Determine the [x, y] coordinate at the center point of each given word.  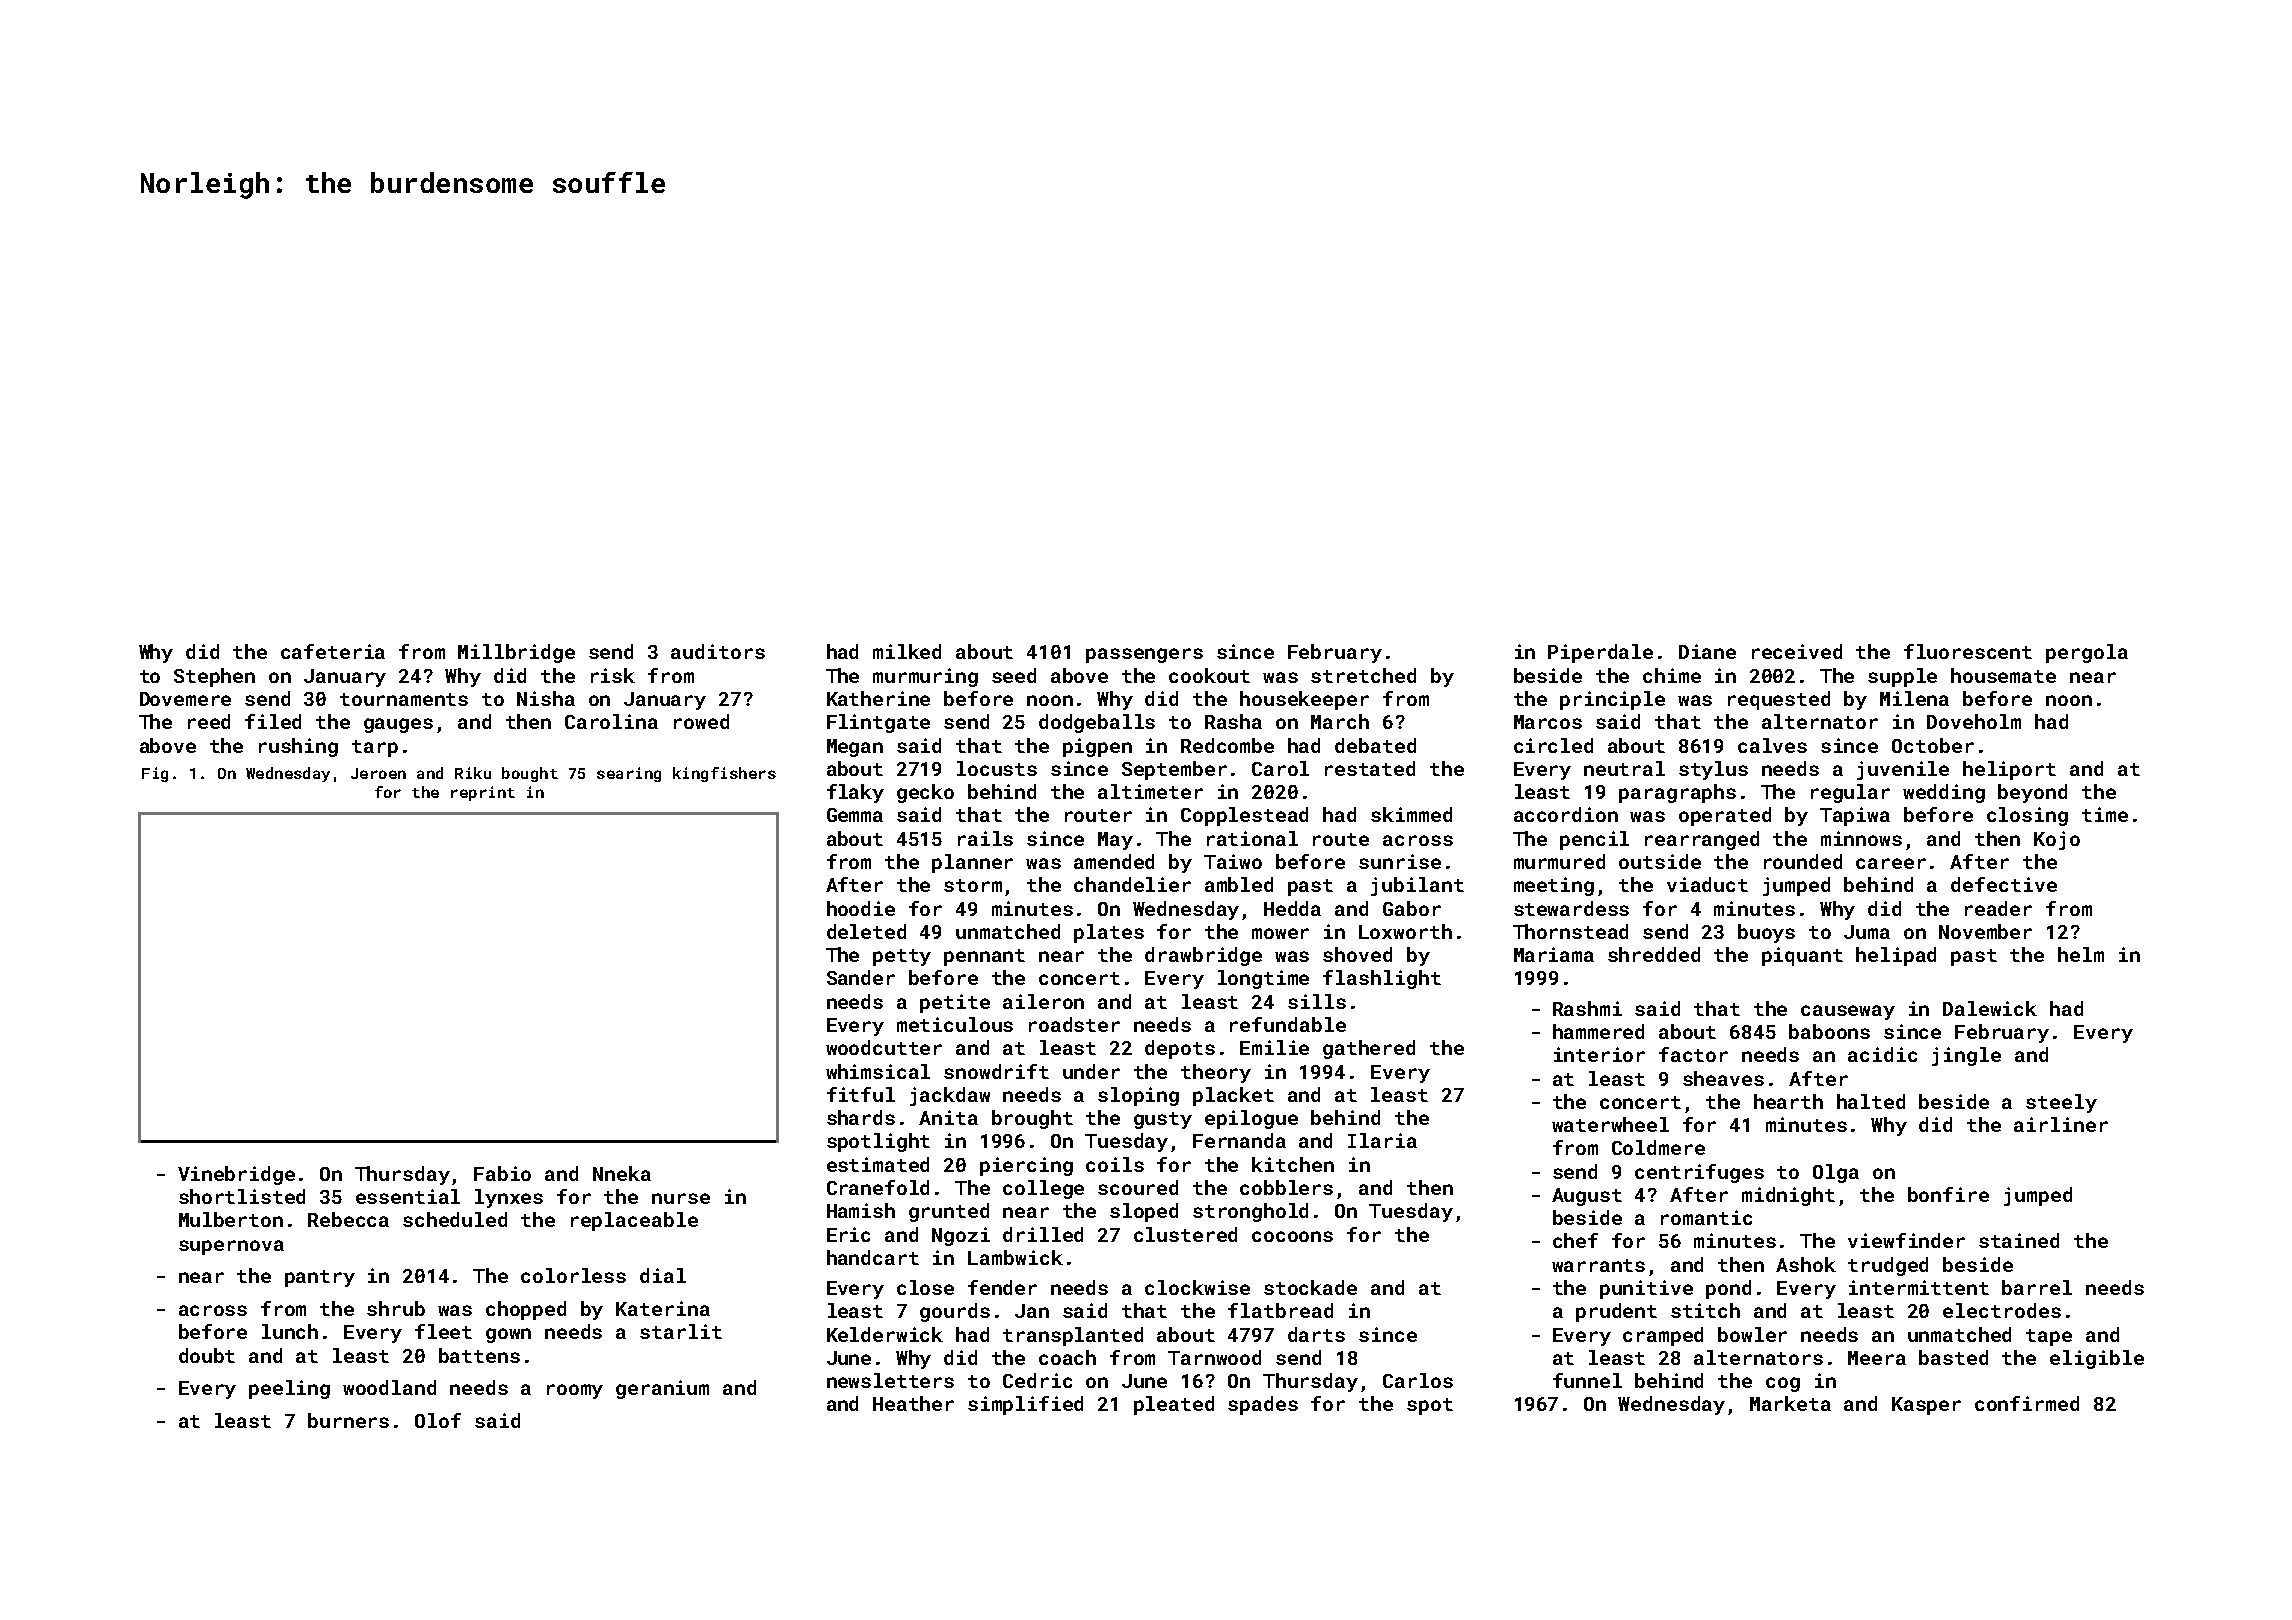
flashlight [1382, 979]
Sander [861, 977]
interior [1599, 1054]
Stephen [214, 677]
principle [1612, 700]
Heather [913, 1403]
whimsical [878, 1071]
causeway [1848, 1012]
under [1091, 1071]
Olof [438, 1420]
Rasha [1233, 721]
